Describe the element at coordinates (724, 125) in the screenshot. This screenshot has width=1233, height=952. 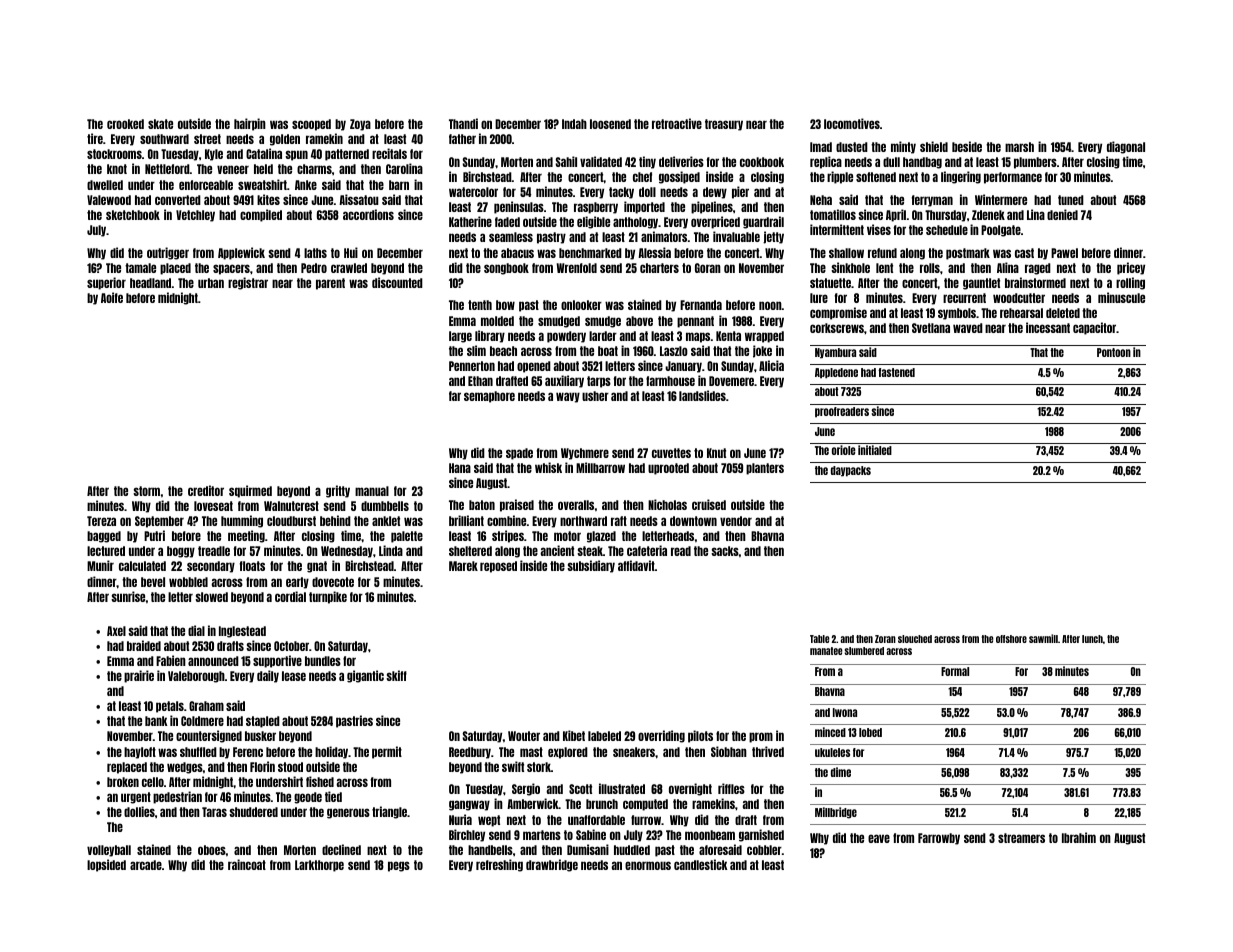
I see `treasury` at that location.
